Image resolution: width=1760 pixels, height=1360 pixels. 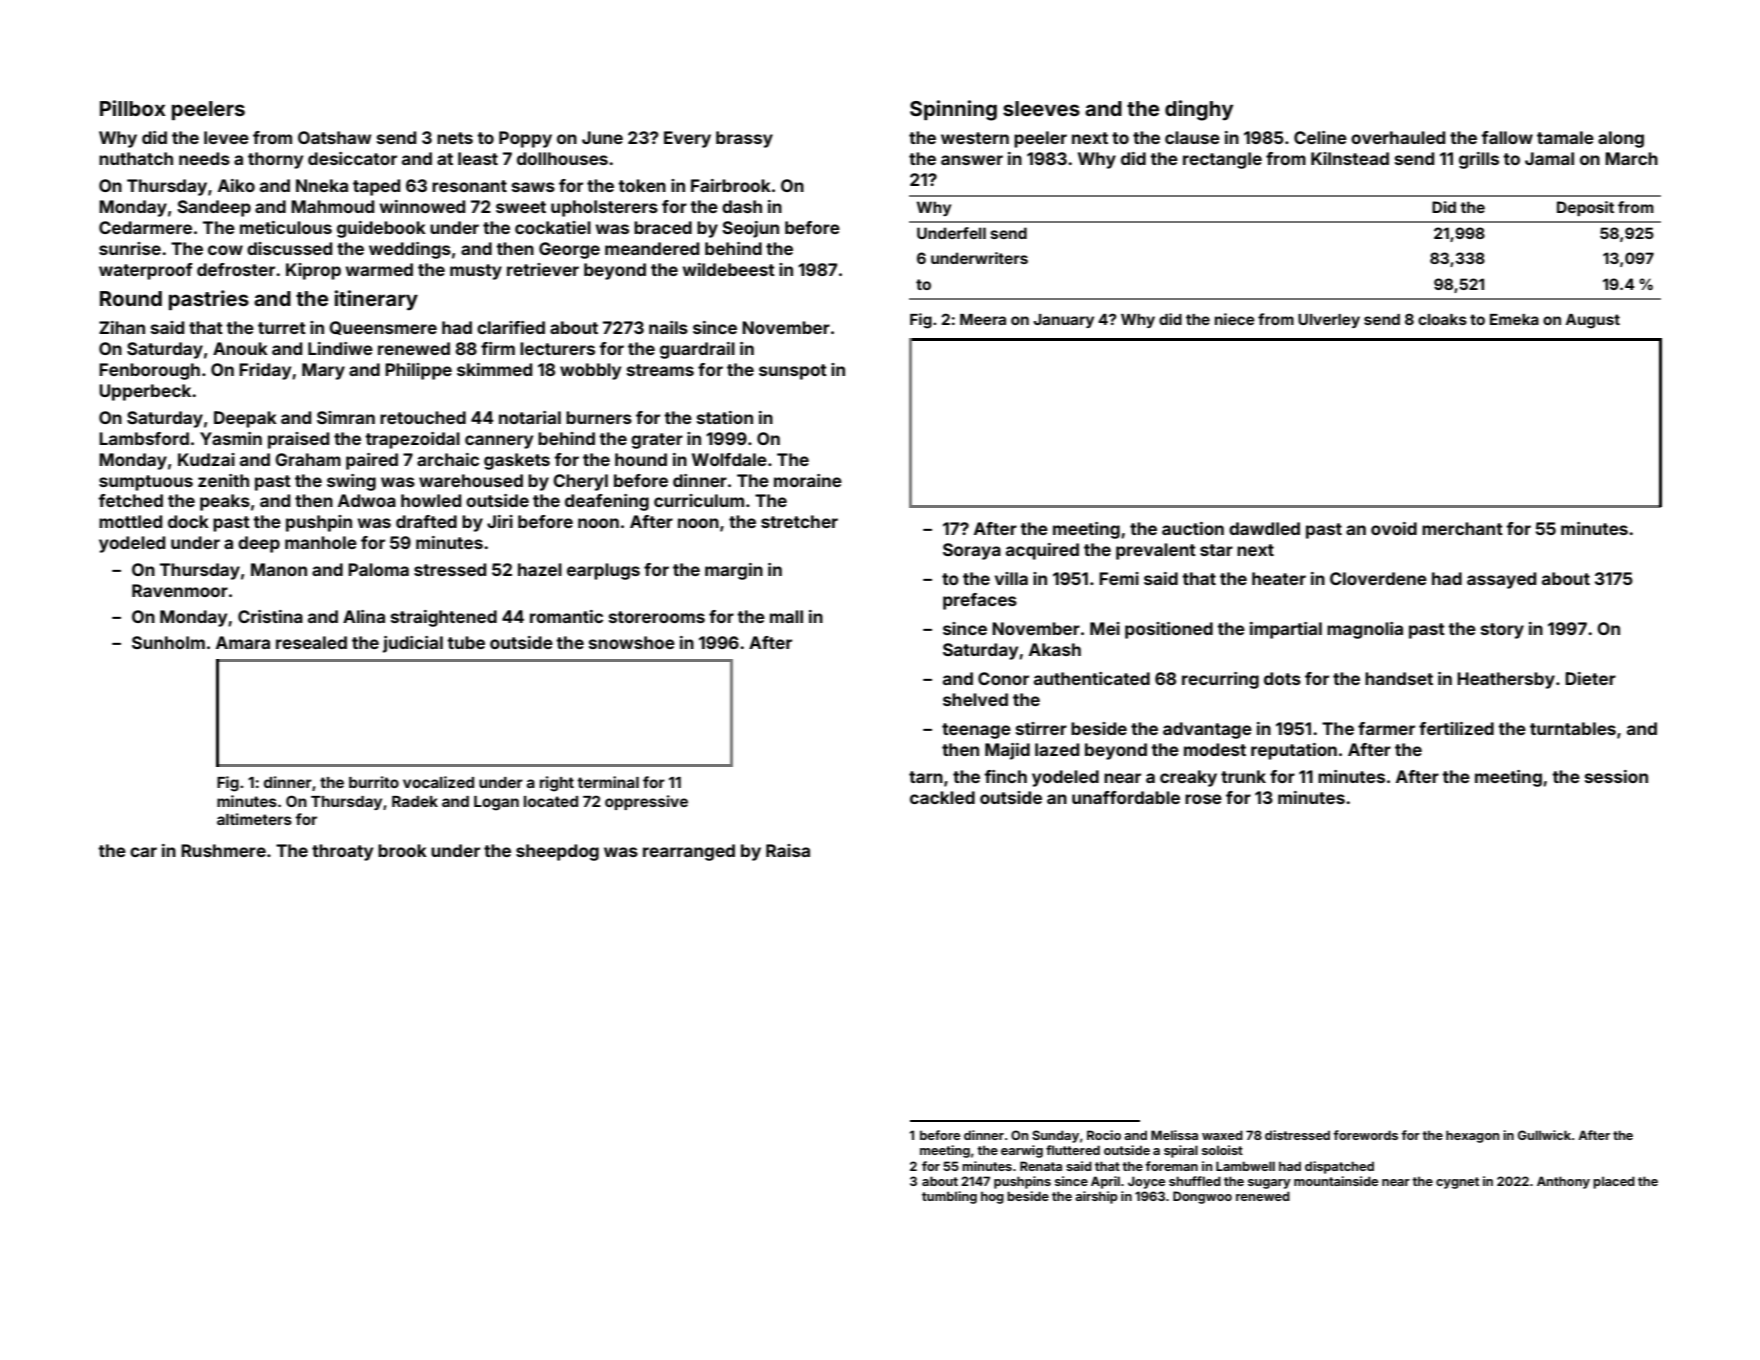 What do you see at coordinates (1616, 776) in the screenshot?
I see `session` at bounding box center [1616, 776].
